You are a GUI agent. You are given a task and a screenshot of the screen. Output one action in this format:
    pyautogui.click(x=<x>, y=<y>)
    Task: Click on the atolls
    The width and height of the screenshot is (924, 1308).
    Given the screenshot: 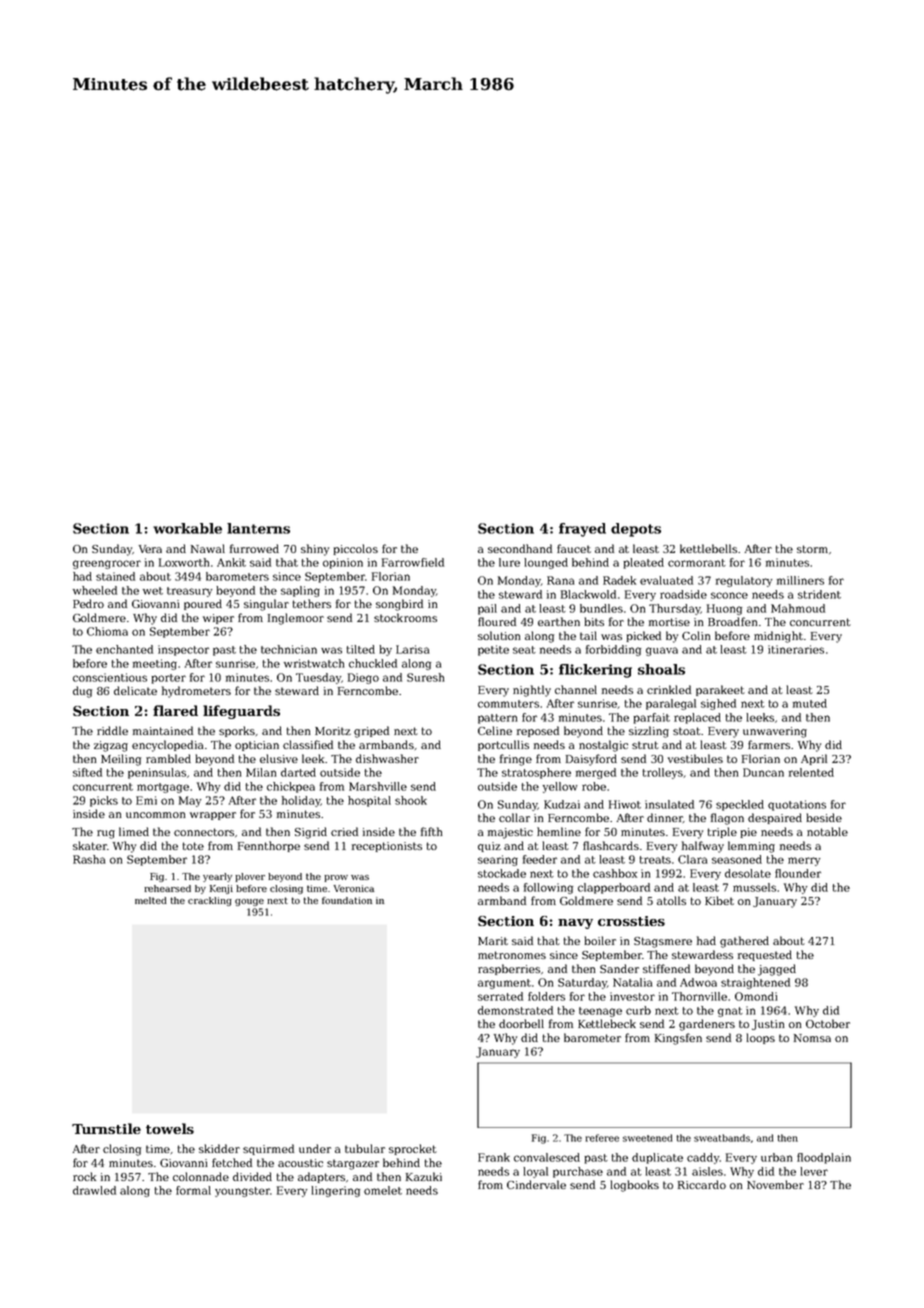 What is the action you would take?
    pyautogui.click(x=671, y=900)
